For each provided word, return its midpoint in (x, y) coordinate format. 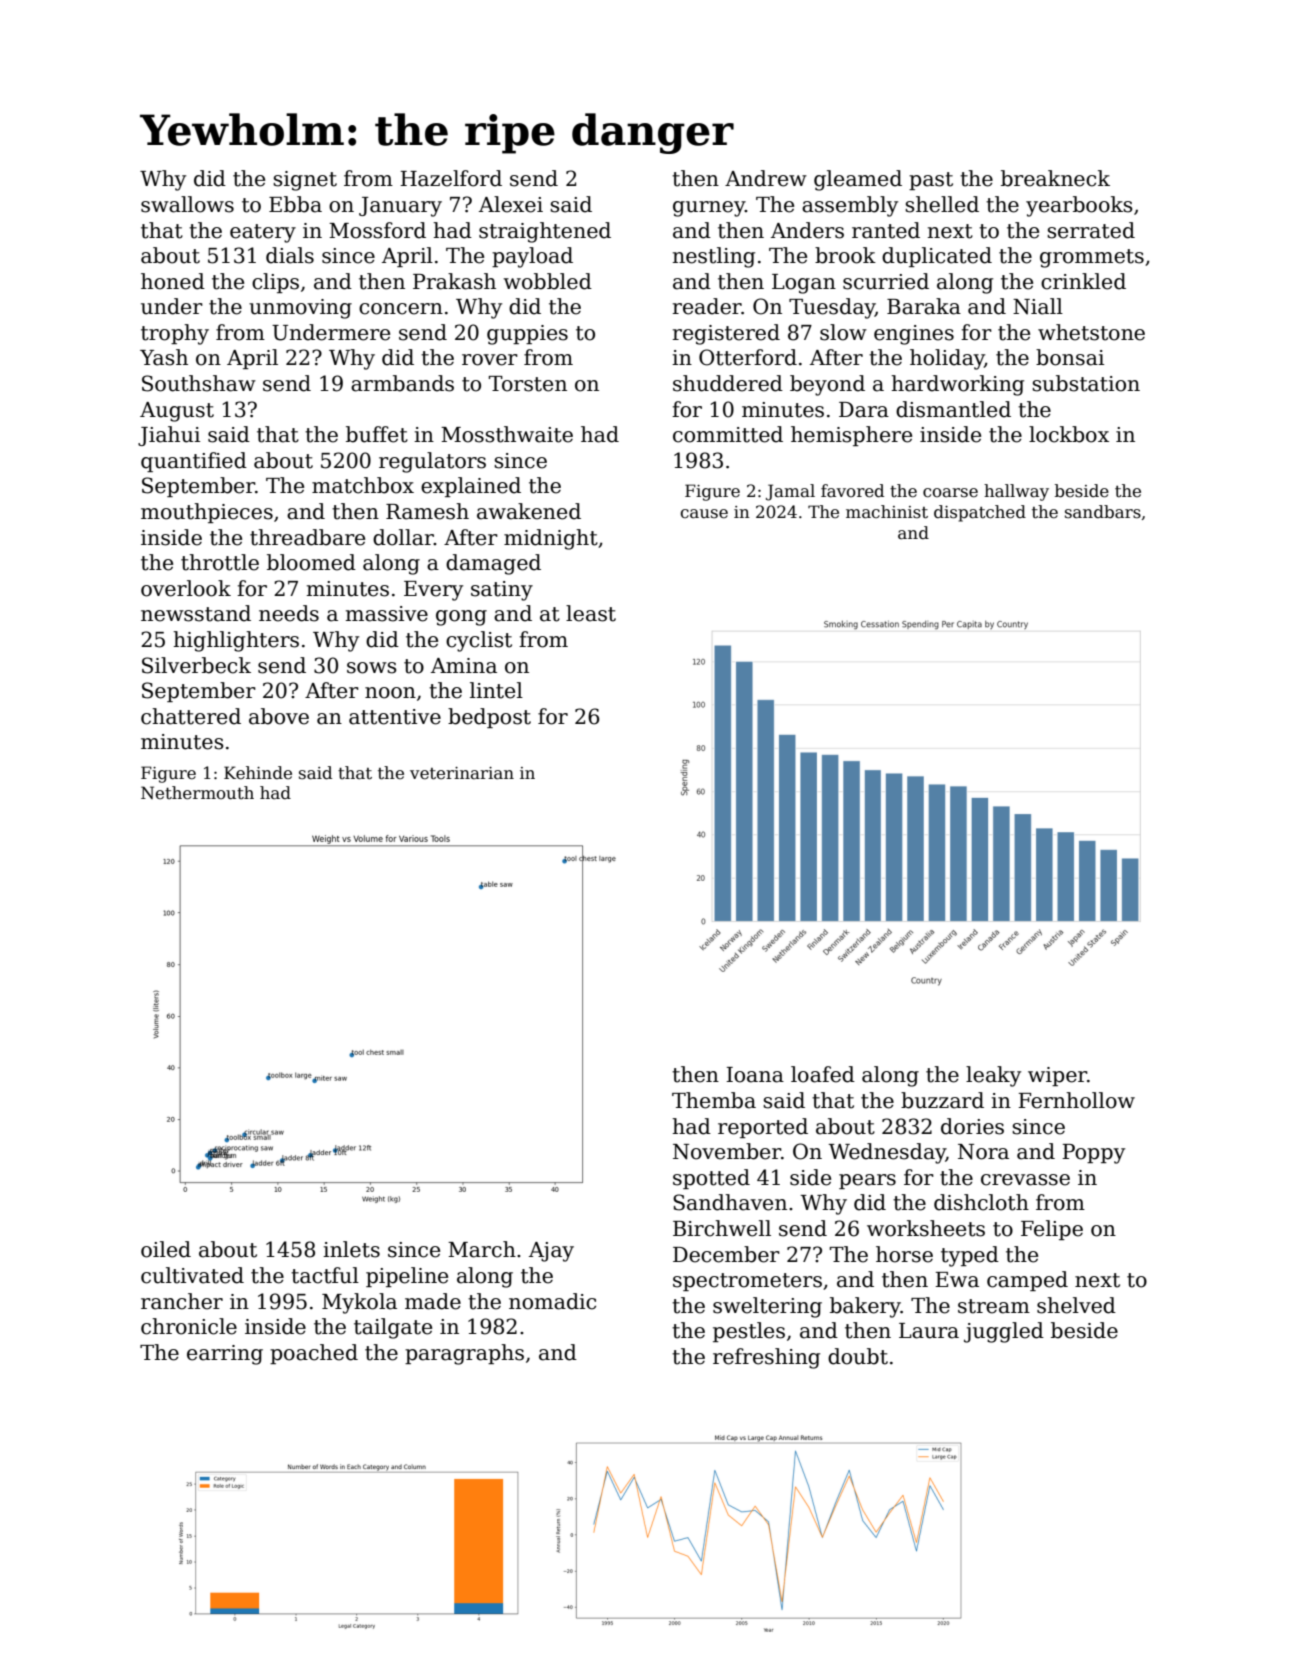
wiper (1057, 1076)
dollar (403, 537)
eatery (263, 233)
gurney (709, 209)
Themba (714, 1100)
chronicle (189, 1326)
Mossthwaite (507, 434)
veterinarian (462, 773)
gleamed (858, 180)
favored (852, 491)
